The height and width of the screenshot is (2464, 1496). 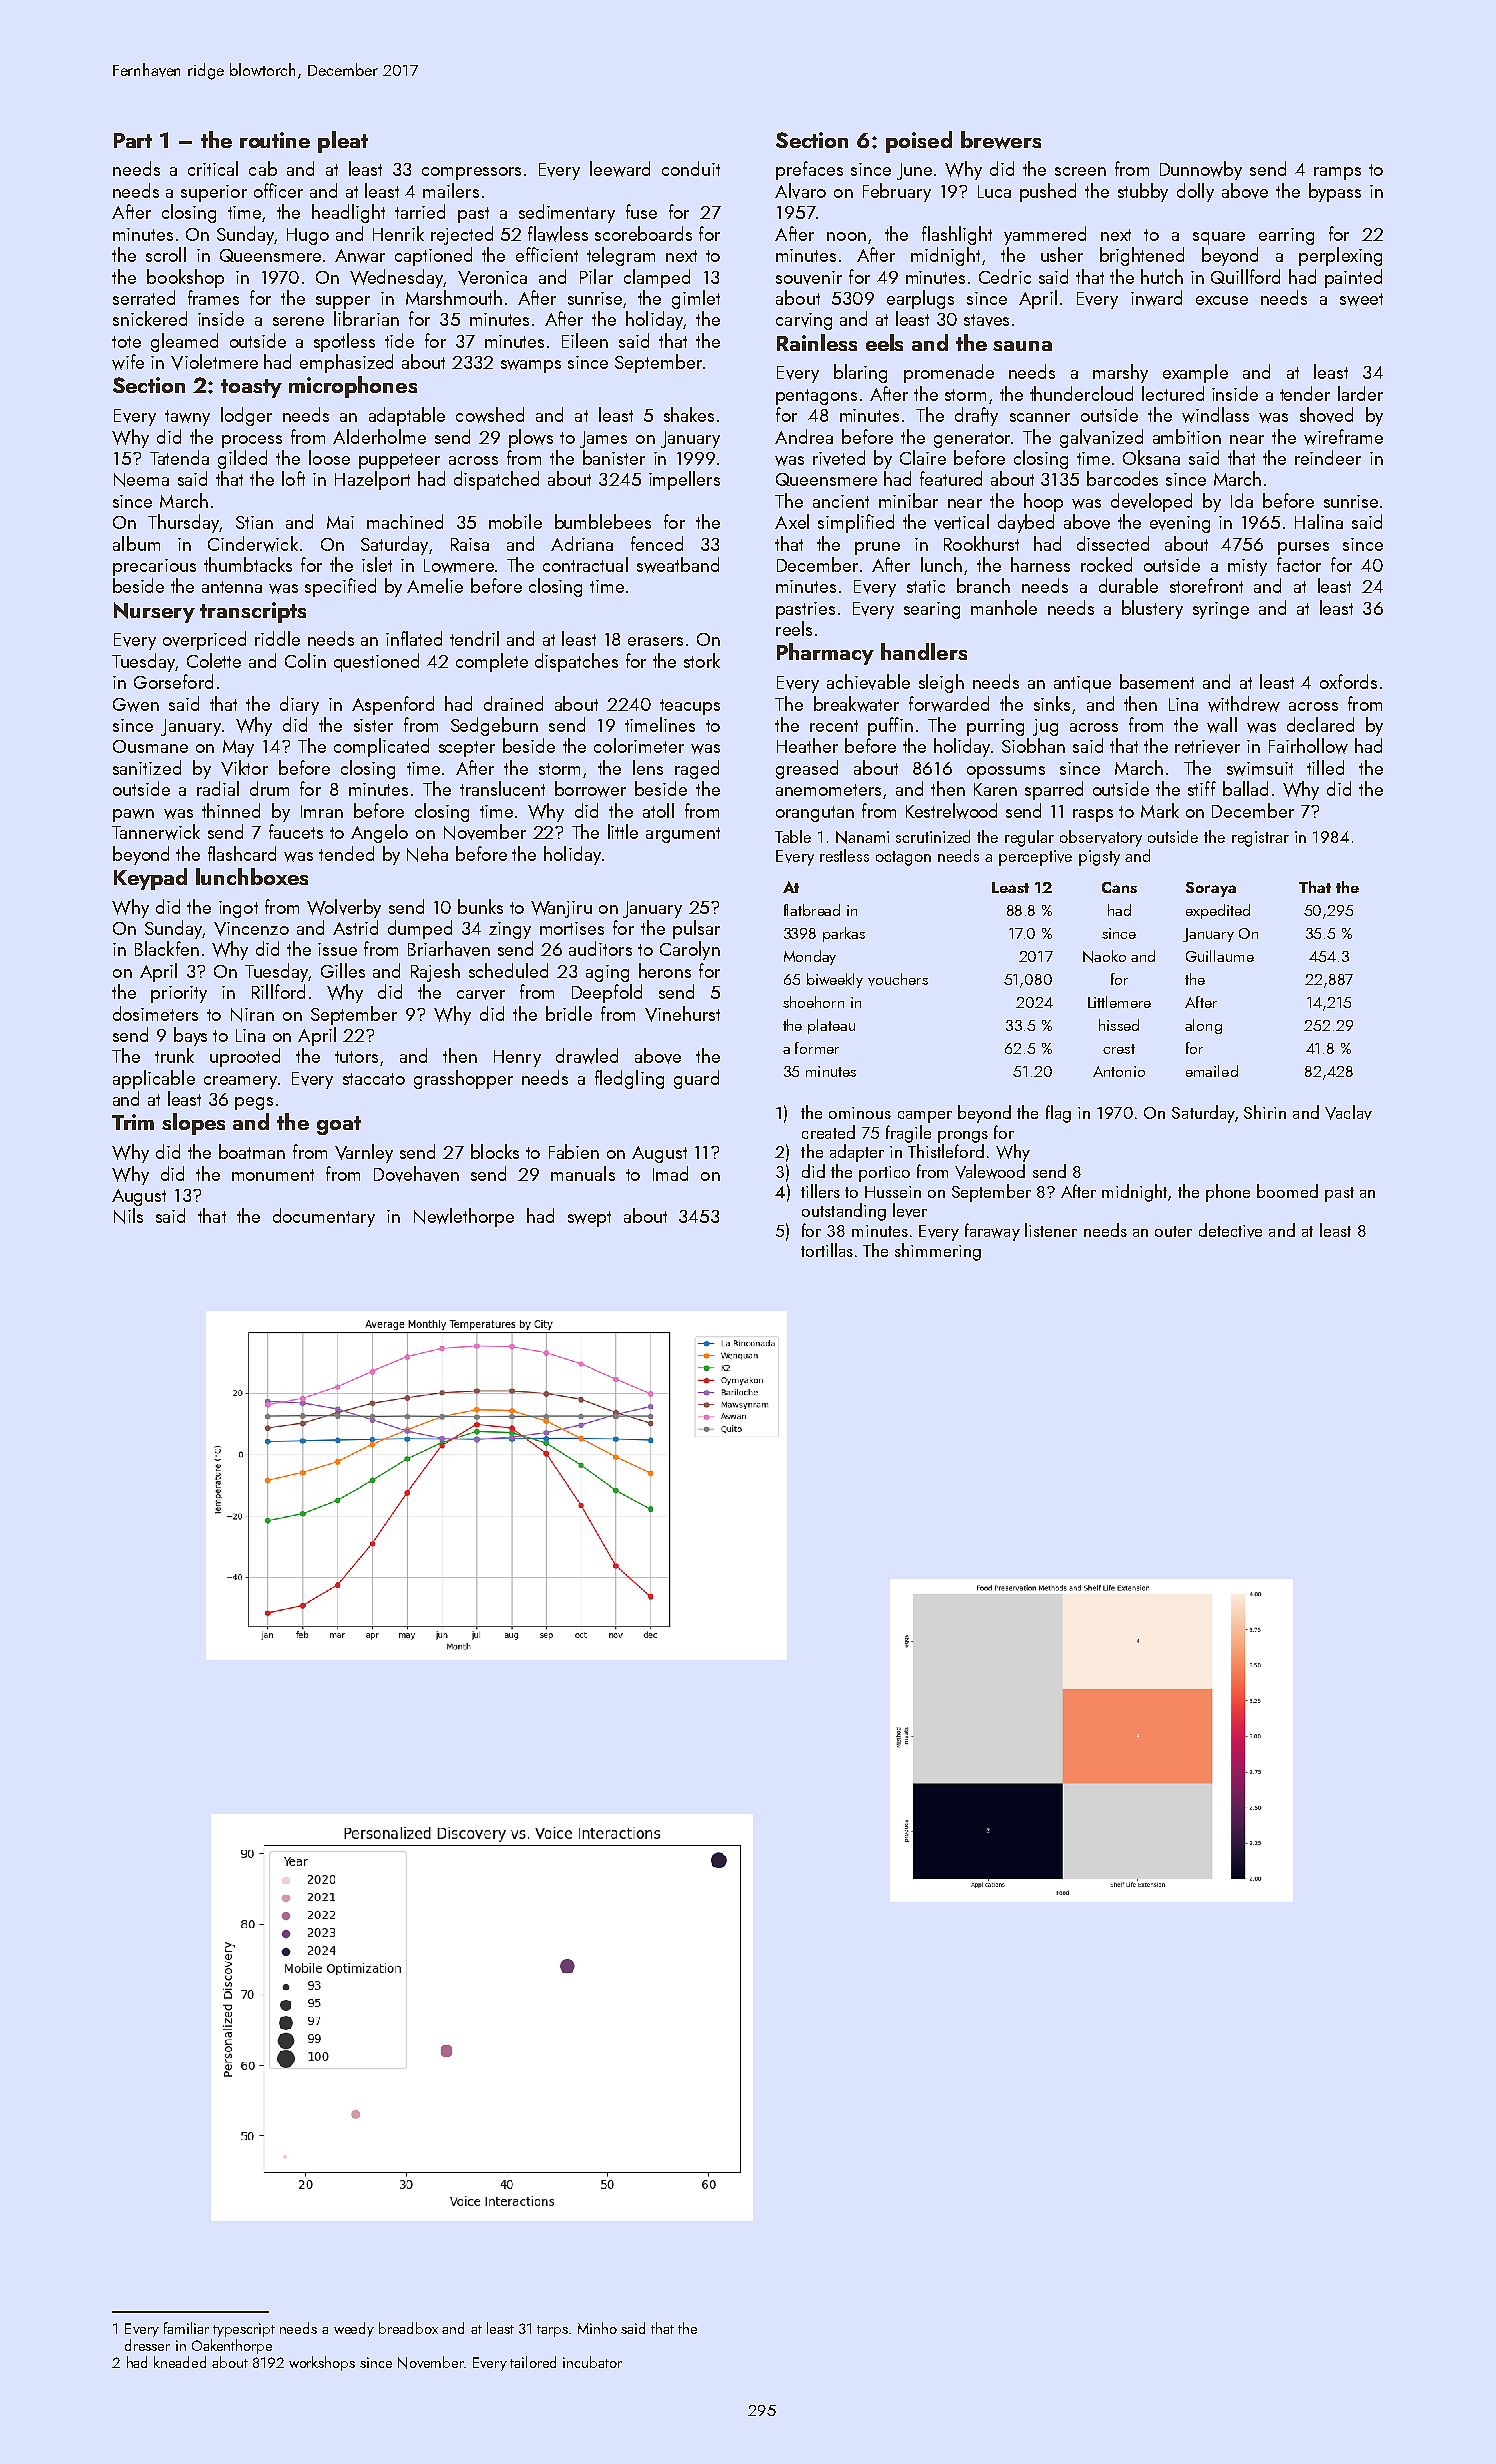 What do you see at coordinates (128, 1216) in the screenshot?
I see `Nils` at bounding box center [128, 1216].
